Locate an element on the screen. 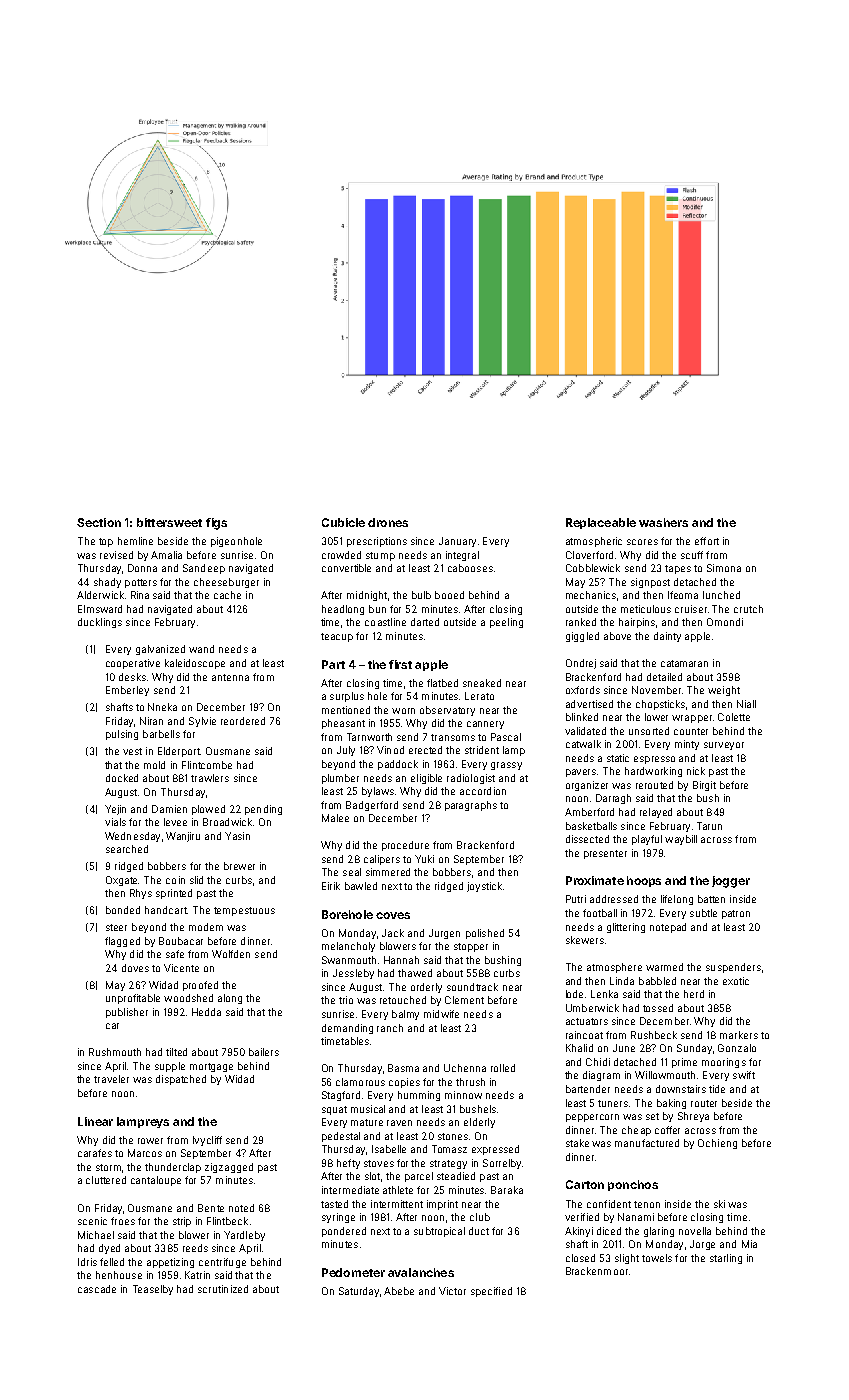 This screenshot has height=1400, width=849. specified is located at coordinates (491, 1292).
